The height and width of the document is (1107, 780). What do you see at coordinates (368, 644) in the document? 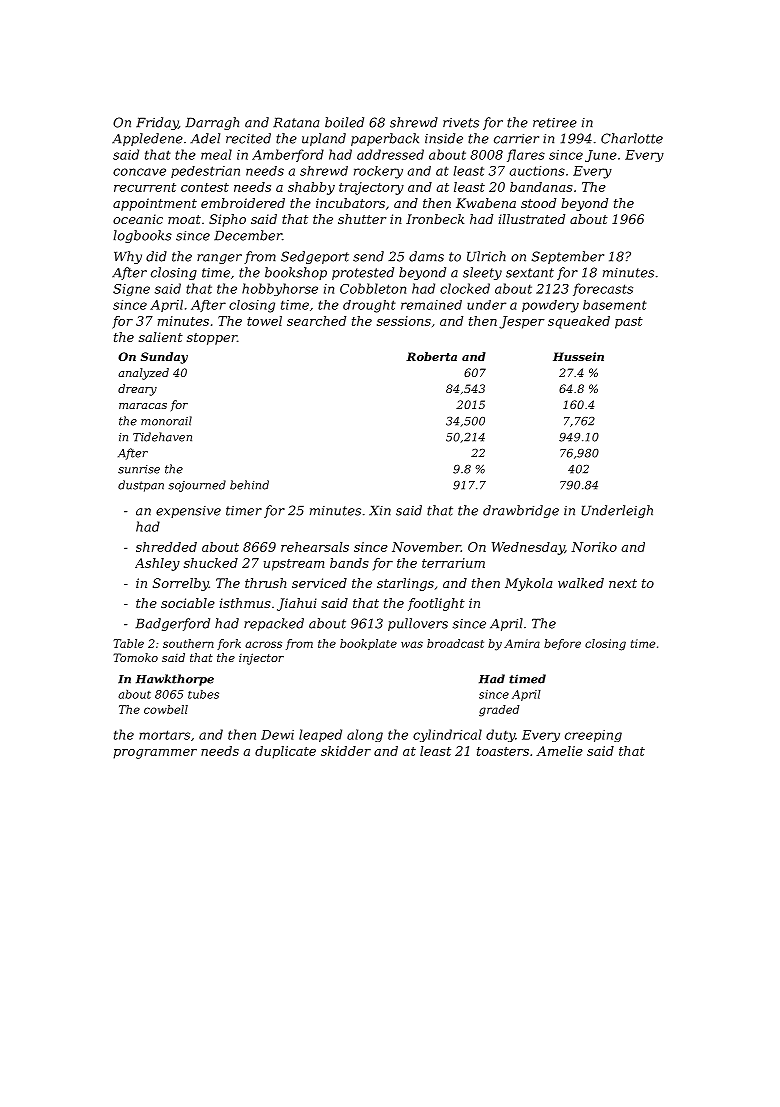
I see `bookplate` at bounding box center [368, 644].
